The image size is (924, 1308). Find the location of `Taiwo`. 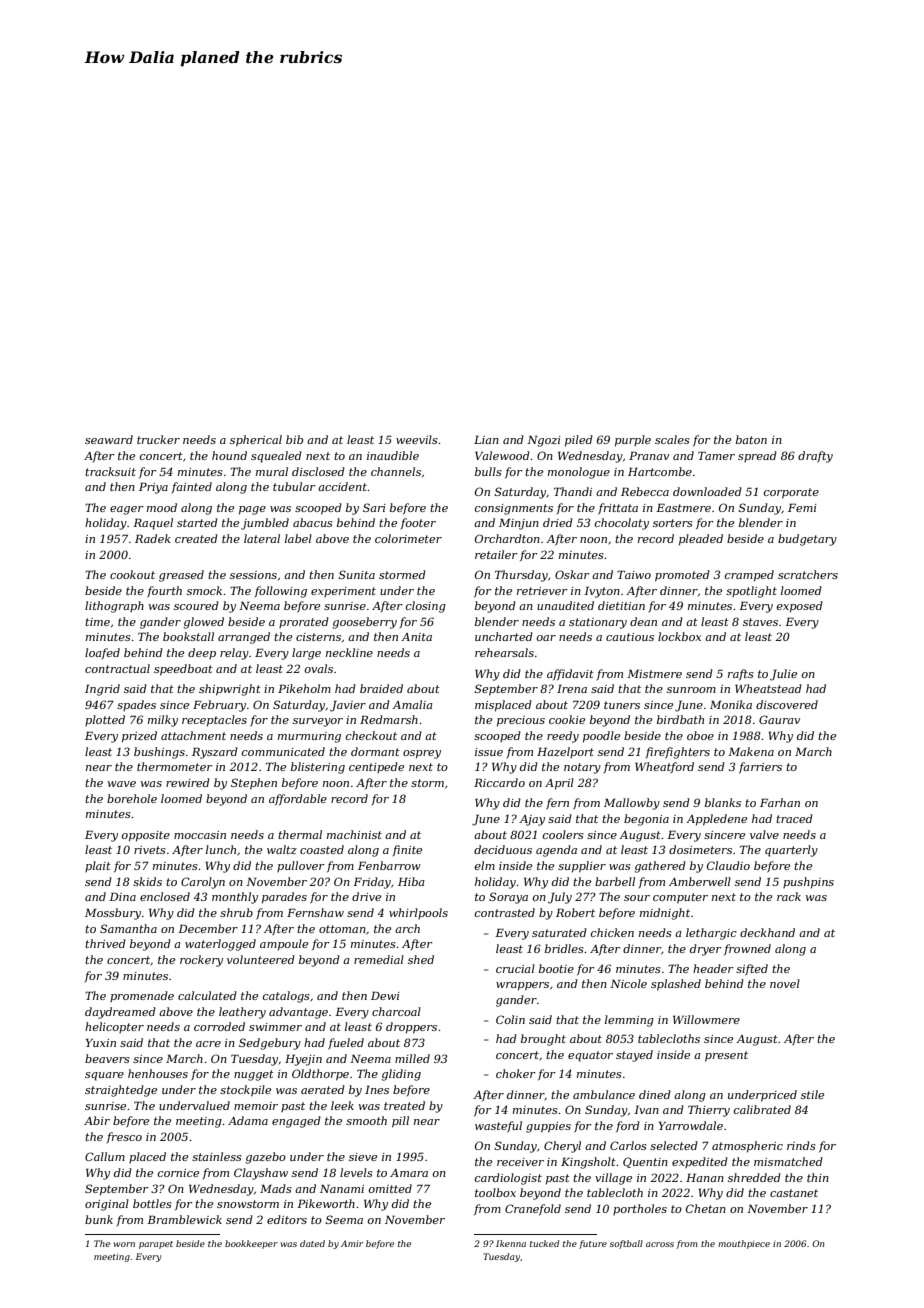

Taiwo is located at coordinates (634, 574).
